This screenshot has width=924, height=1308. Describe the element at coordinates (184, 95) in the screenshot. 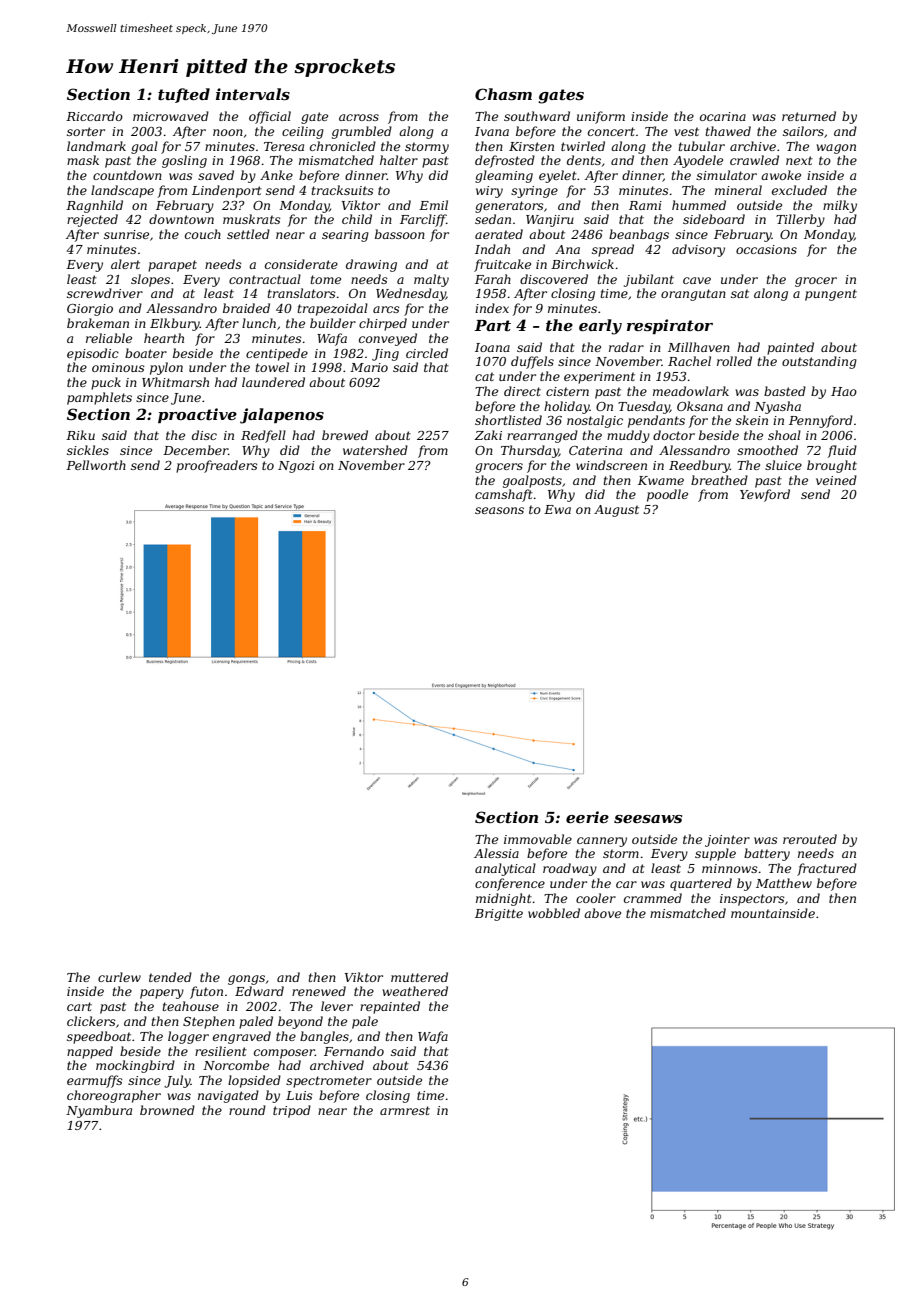

I see `tufted` at that location.
